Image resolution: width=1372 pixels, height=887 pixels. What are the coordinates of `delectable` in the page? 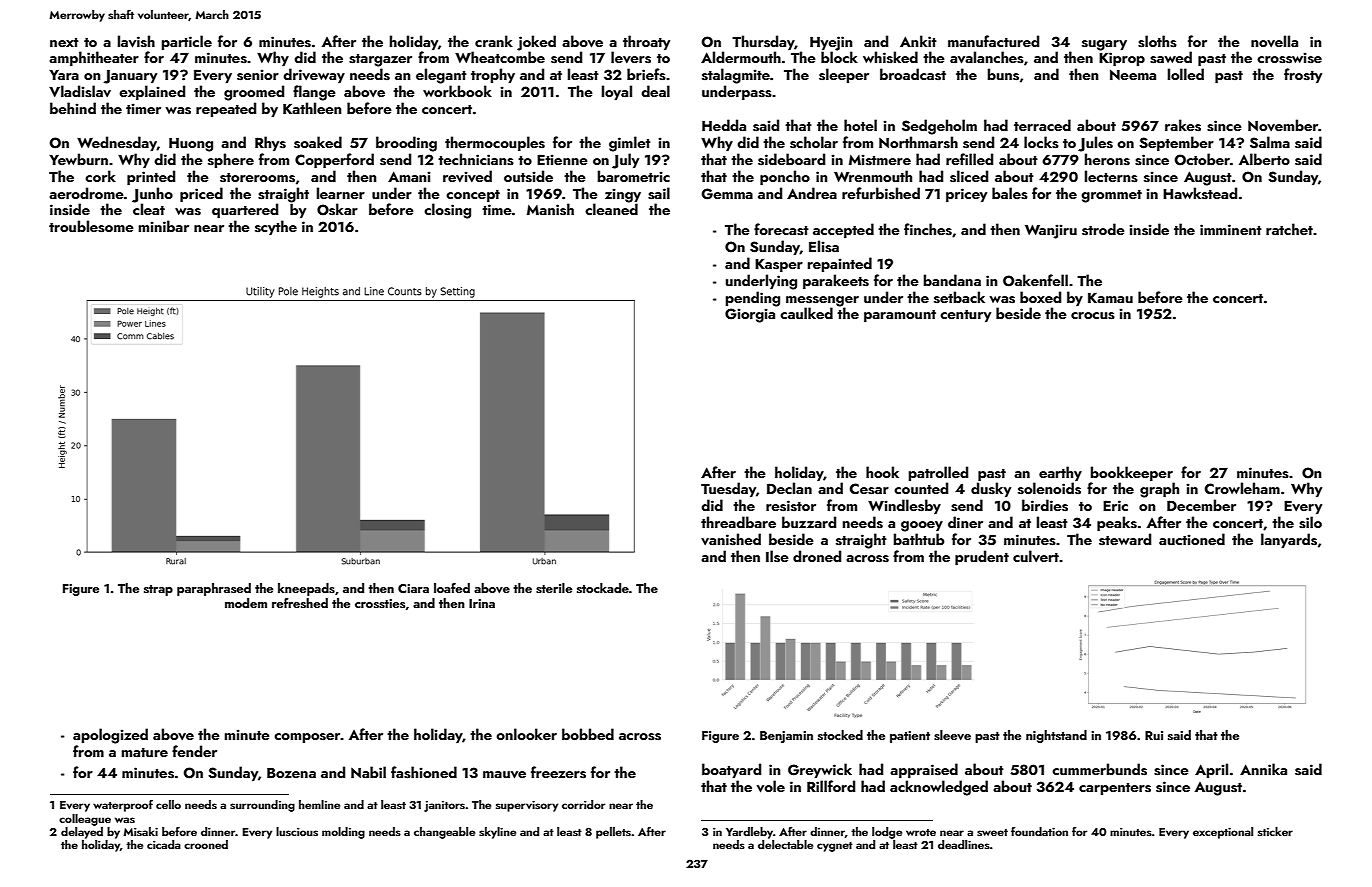 It's located at (785, 844).
